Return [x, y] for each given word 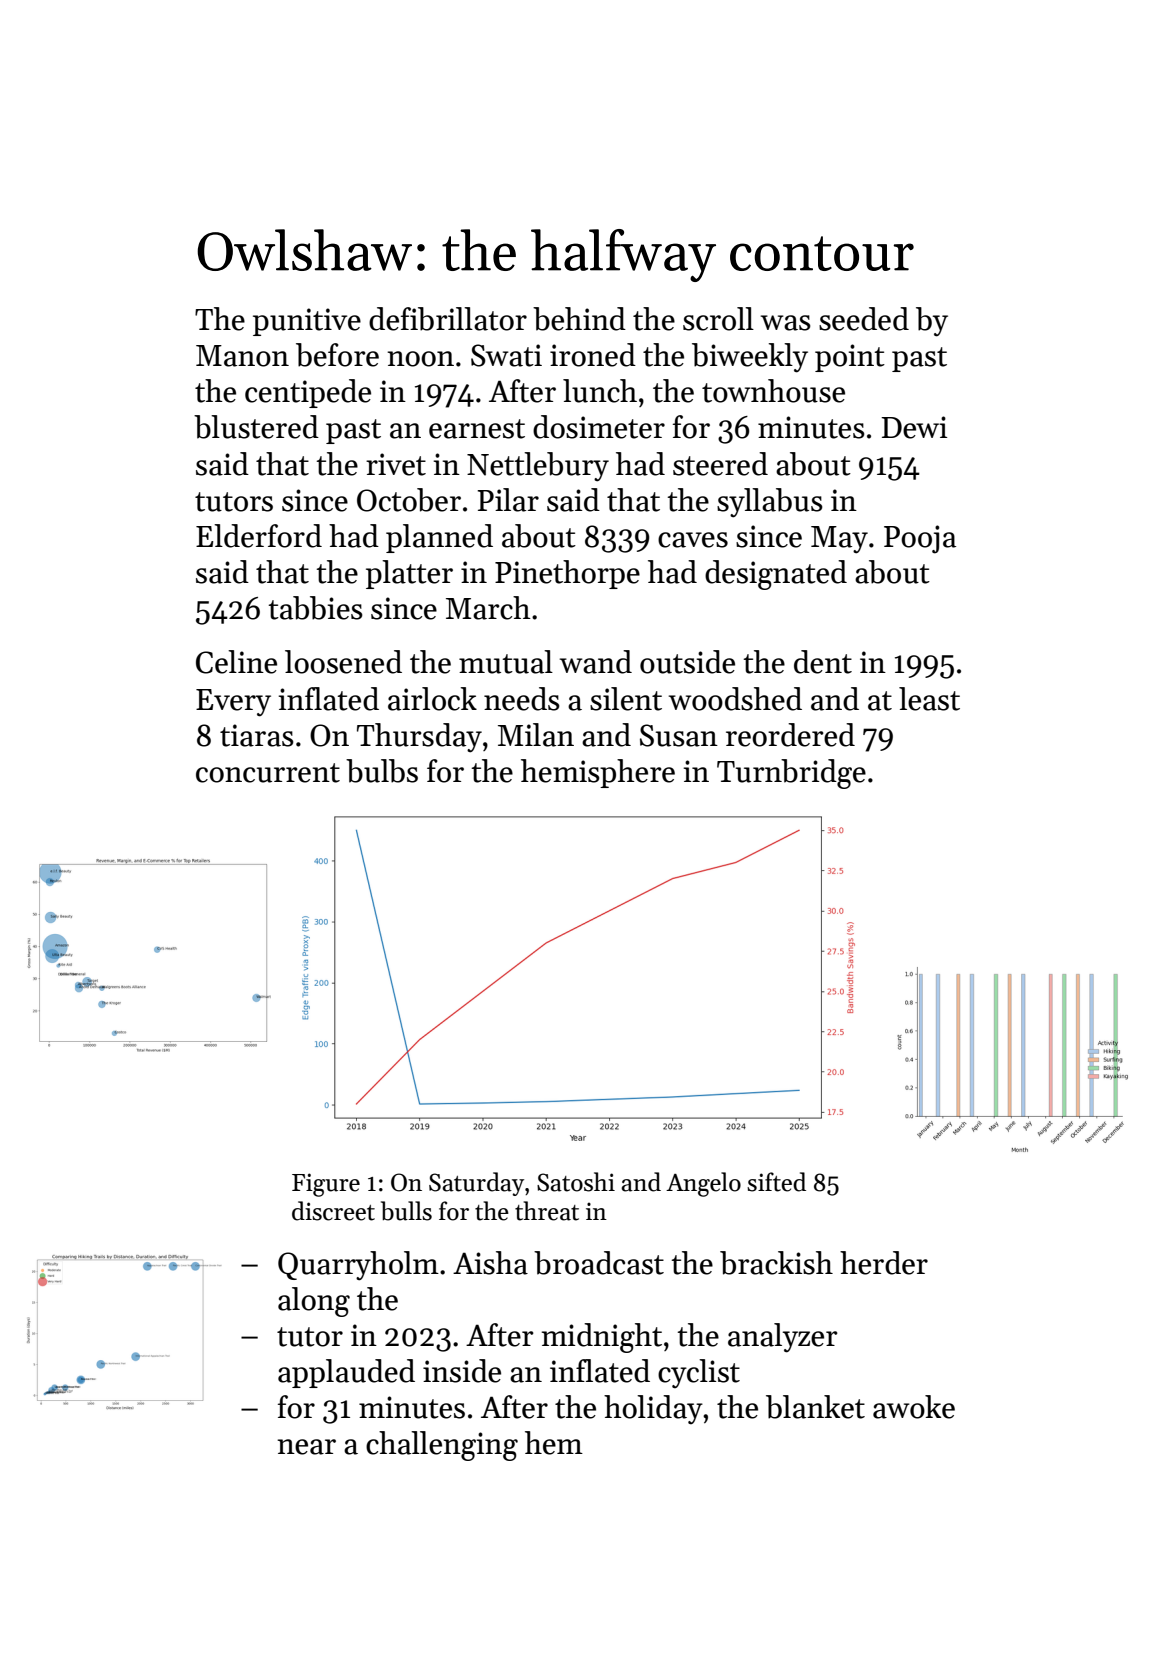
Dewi [914, 427]
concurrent [268, 773]
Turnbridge [791, 774]
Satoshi [576, 1182]
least [929, 699]
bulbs [382, 771]
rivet [396, 464]
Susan [679, 735]
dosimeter [599, 427]
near [306, 1447]
